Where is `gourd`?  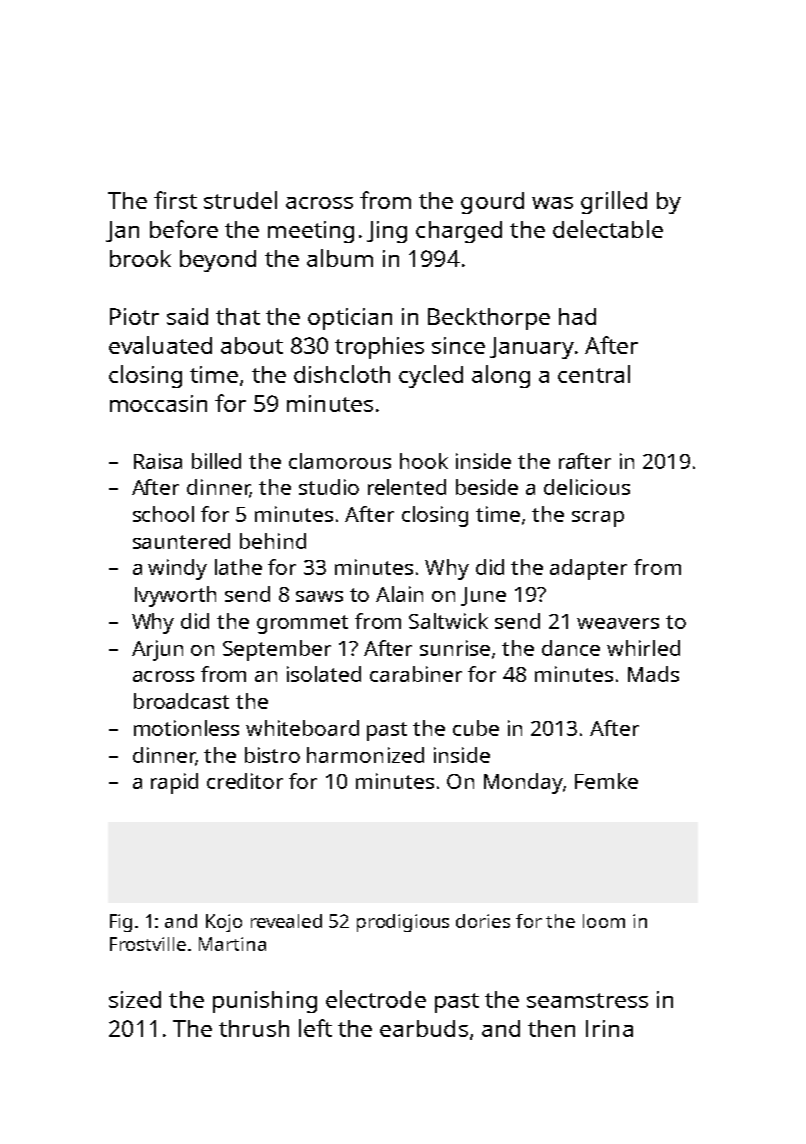
gourd is located at coordinates (492, 203).
